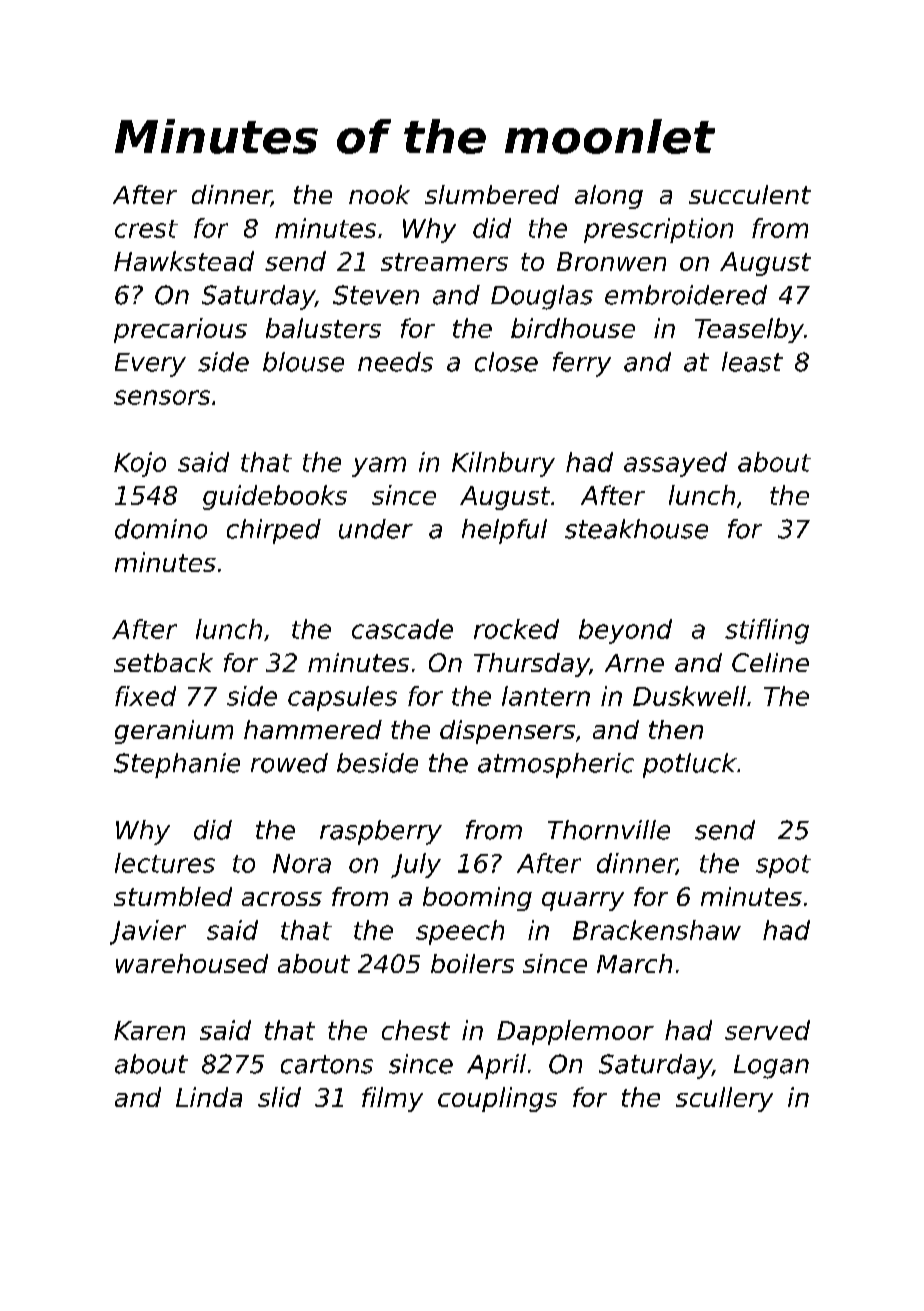  Describe the element at coordinates (472, 963) in the document. I see `boilers` at that location.
